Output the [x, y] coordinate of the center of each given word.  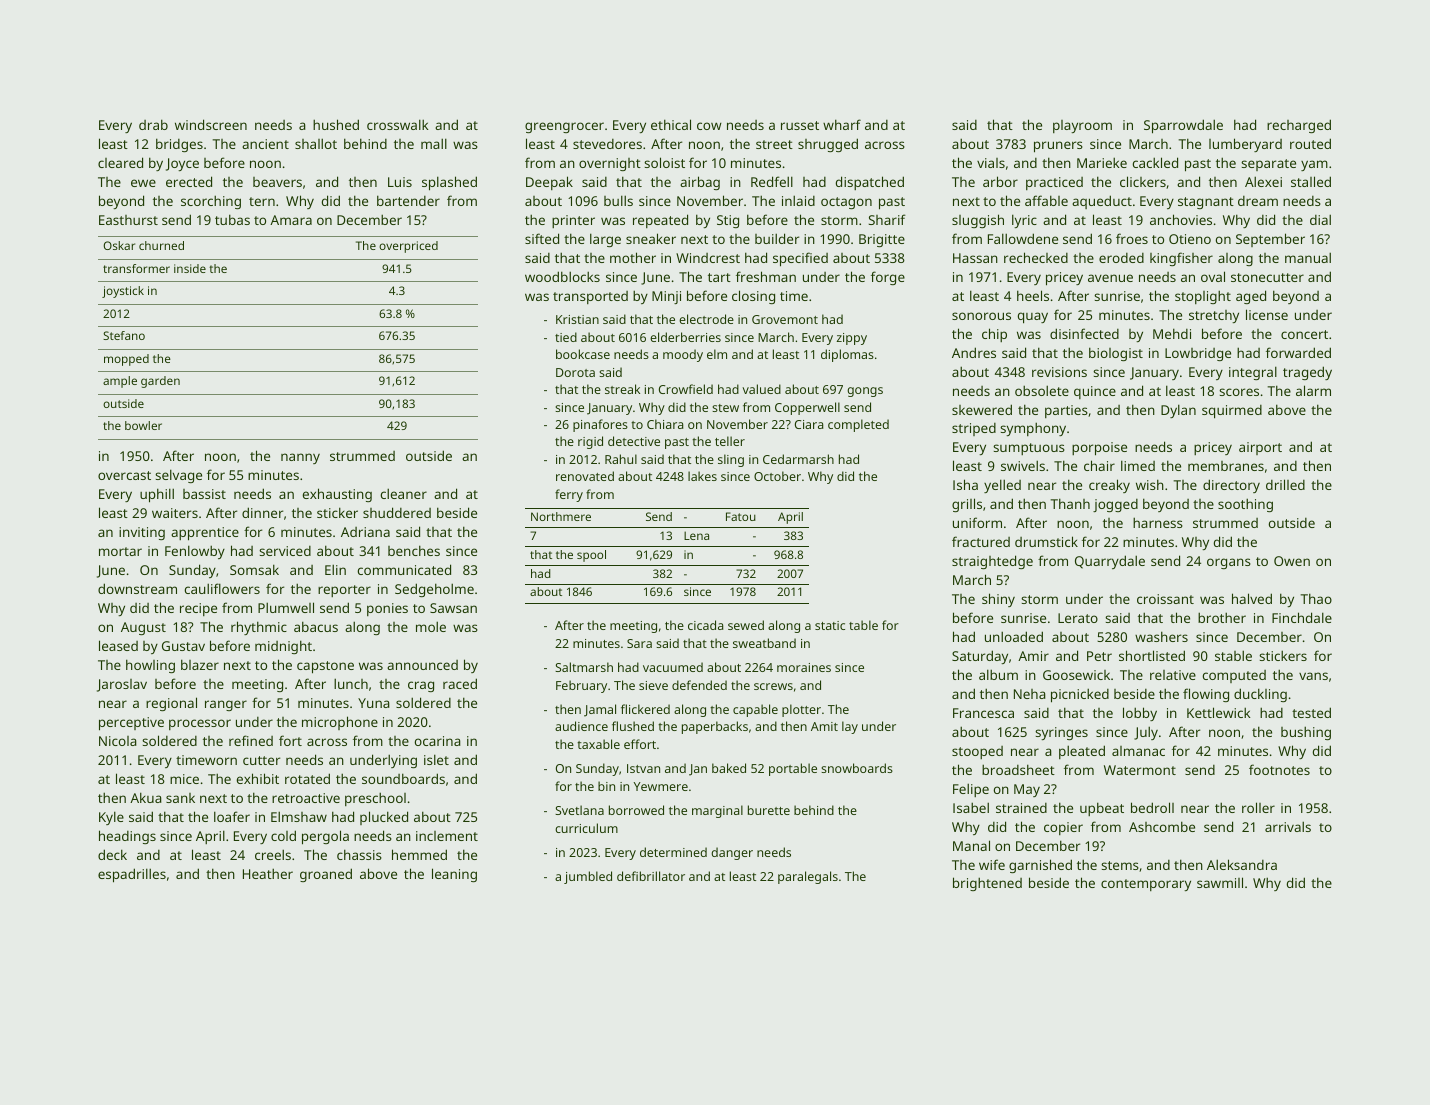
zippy [852, 339]
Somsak [254, 569]
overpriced [408, 247]
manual [1308, 257]
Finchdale [1302, 617]
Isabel [971, 807]
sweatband [764, 643]
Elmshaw [299, 816]
